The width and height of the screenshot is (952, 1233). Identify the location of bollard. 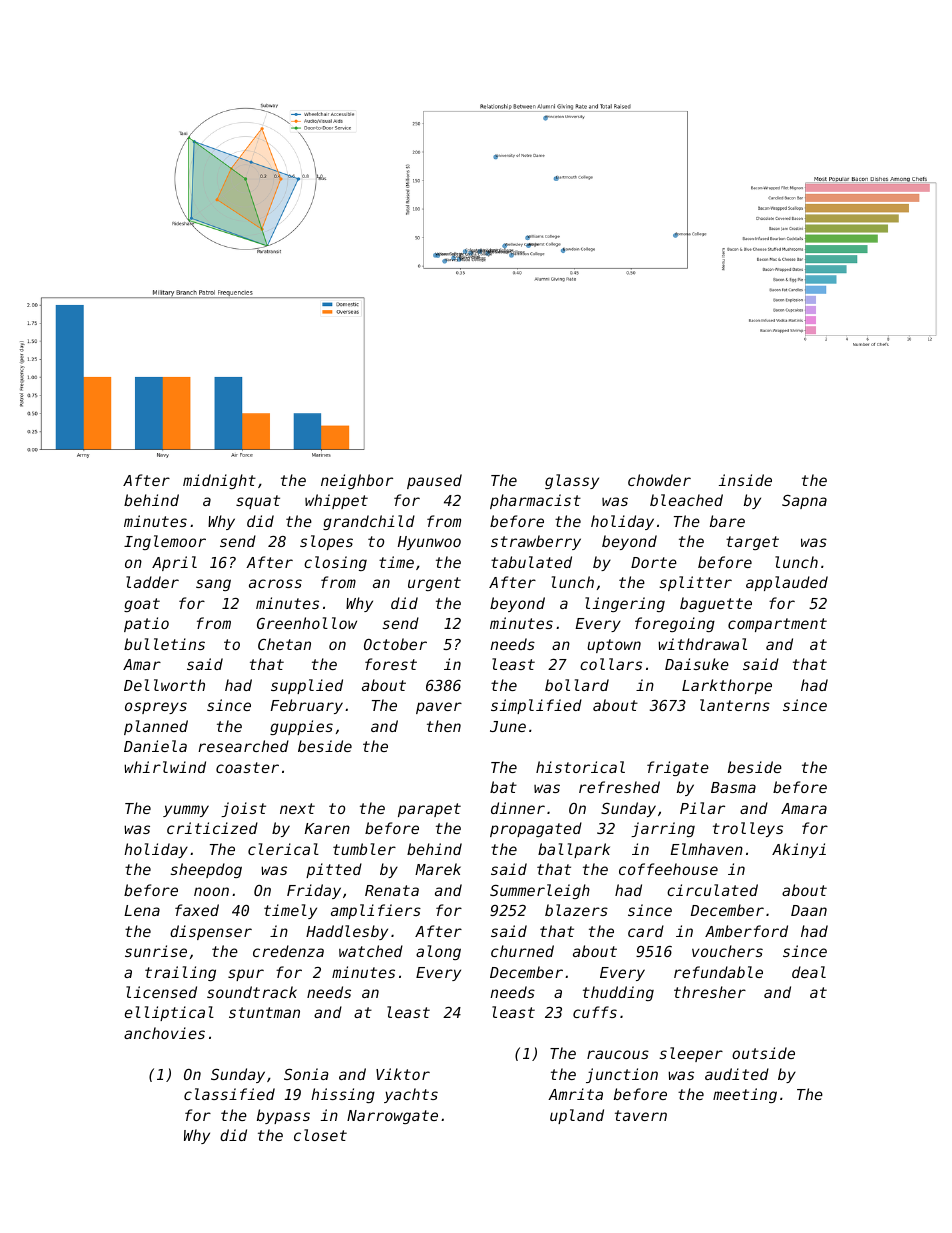
(577, 685).
